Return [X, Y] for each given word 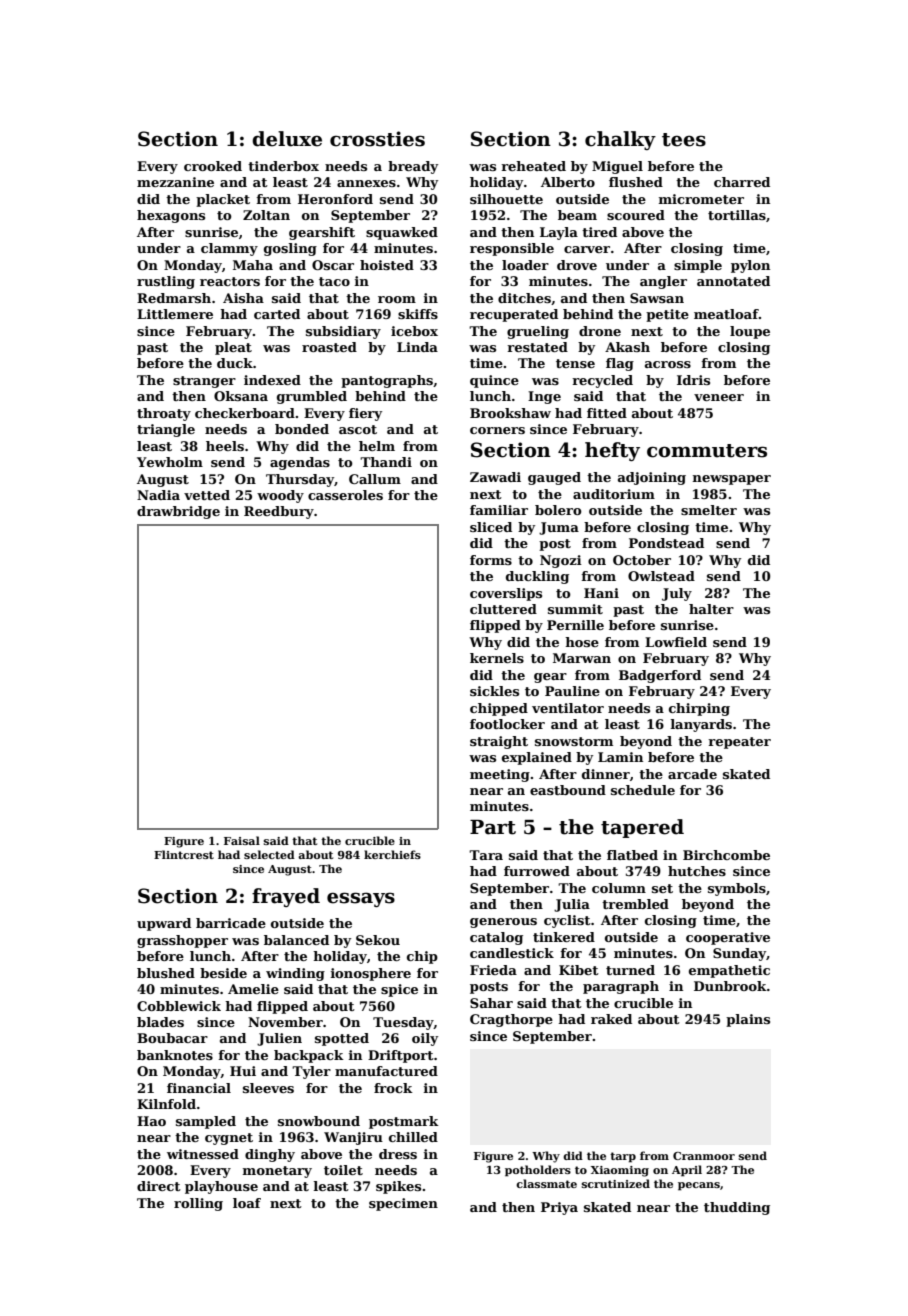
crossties [377, 139]
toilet [343, 1170]
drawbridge [178, 512]
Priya [559, 1208]
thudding [737, 1208]
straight [499, 742]
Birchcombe [726, 855]
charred [742, 182]
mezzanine [175, 182]
